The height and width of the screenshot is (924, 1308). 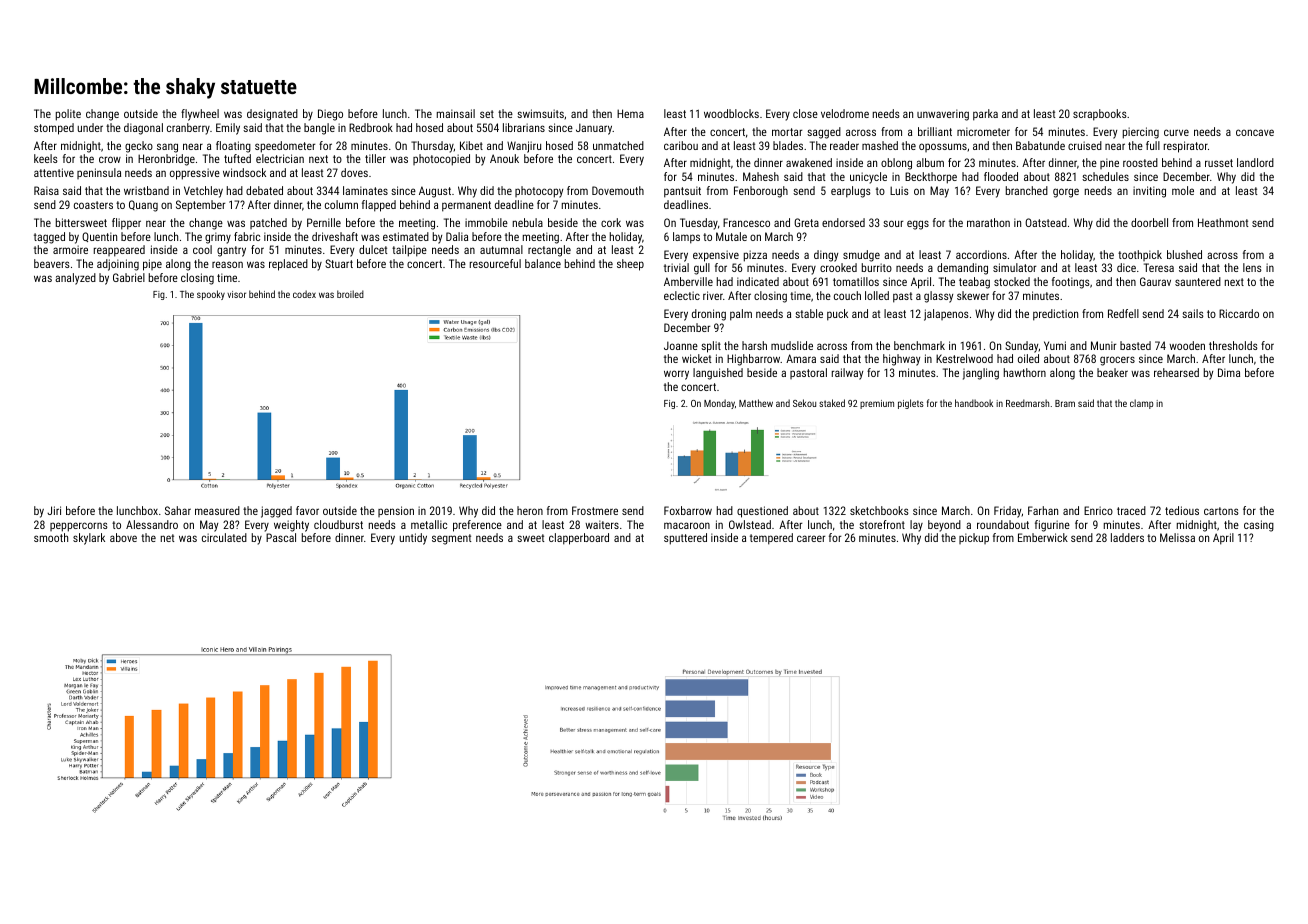 What do you see at coordinates (1131, 510) in the screenshot?
I see `traced` at bounding box center [1131, 510].
